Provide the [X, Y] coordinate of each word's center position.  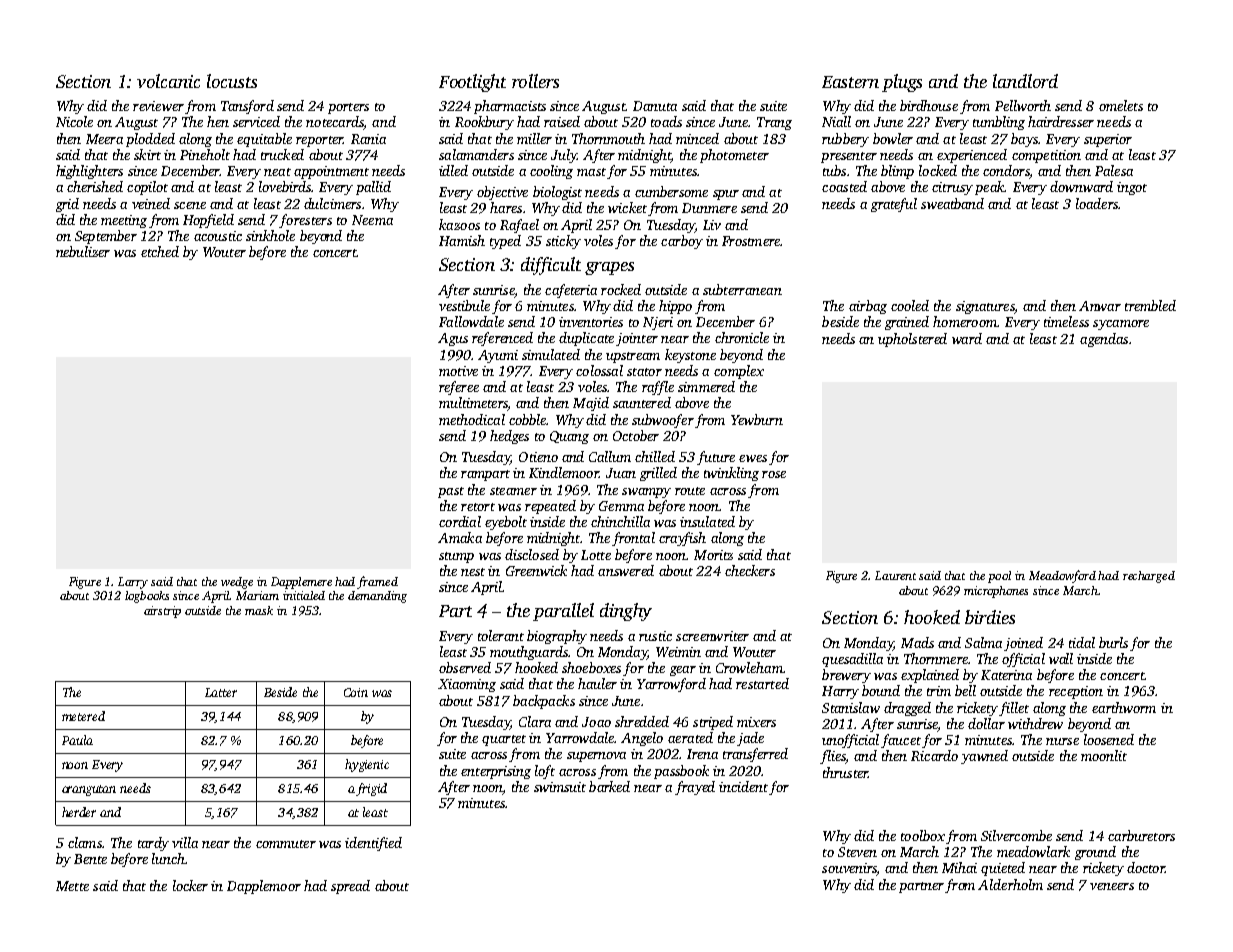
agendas [1104, 340]
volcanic [168, 81]
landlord [1025, 81]
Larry [133, 583]
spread [350, 887]
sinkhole [270, 235]
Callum [610, 456]
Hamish [462, 240]
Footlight [472, 83]
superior [1108, 140]
